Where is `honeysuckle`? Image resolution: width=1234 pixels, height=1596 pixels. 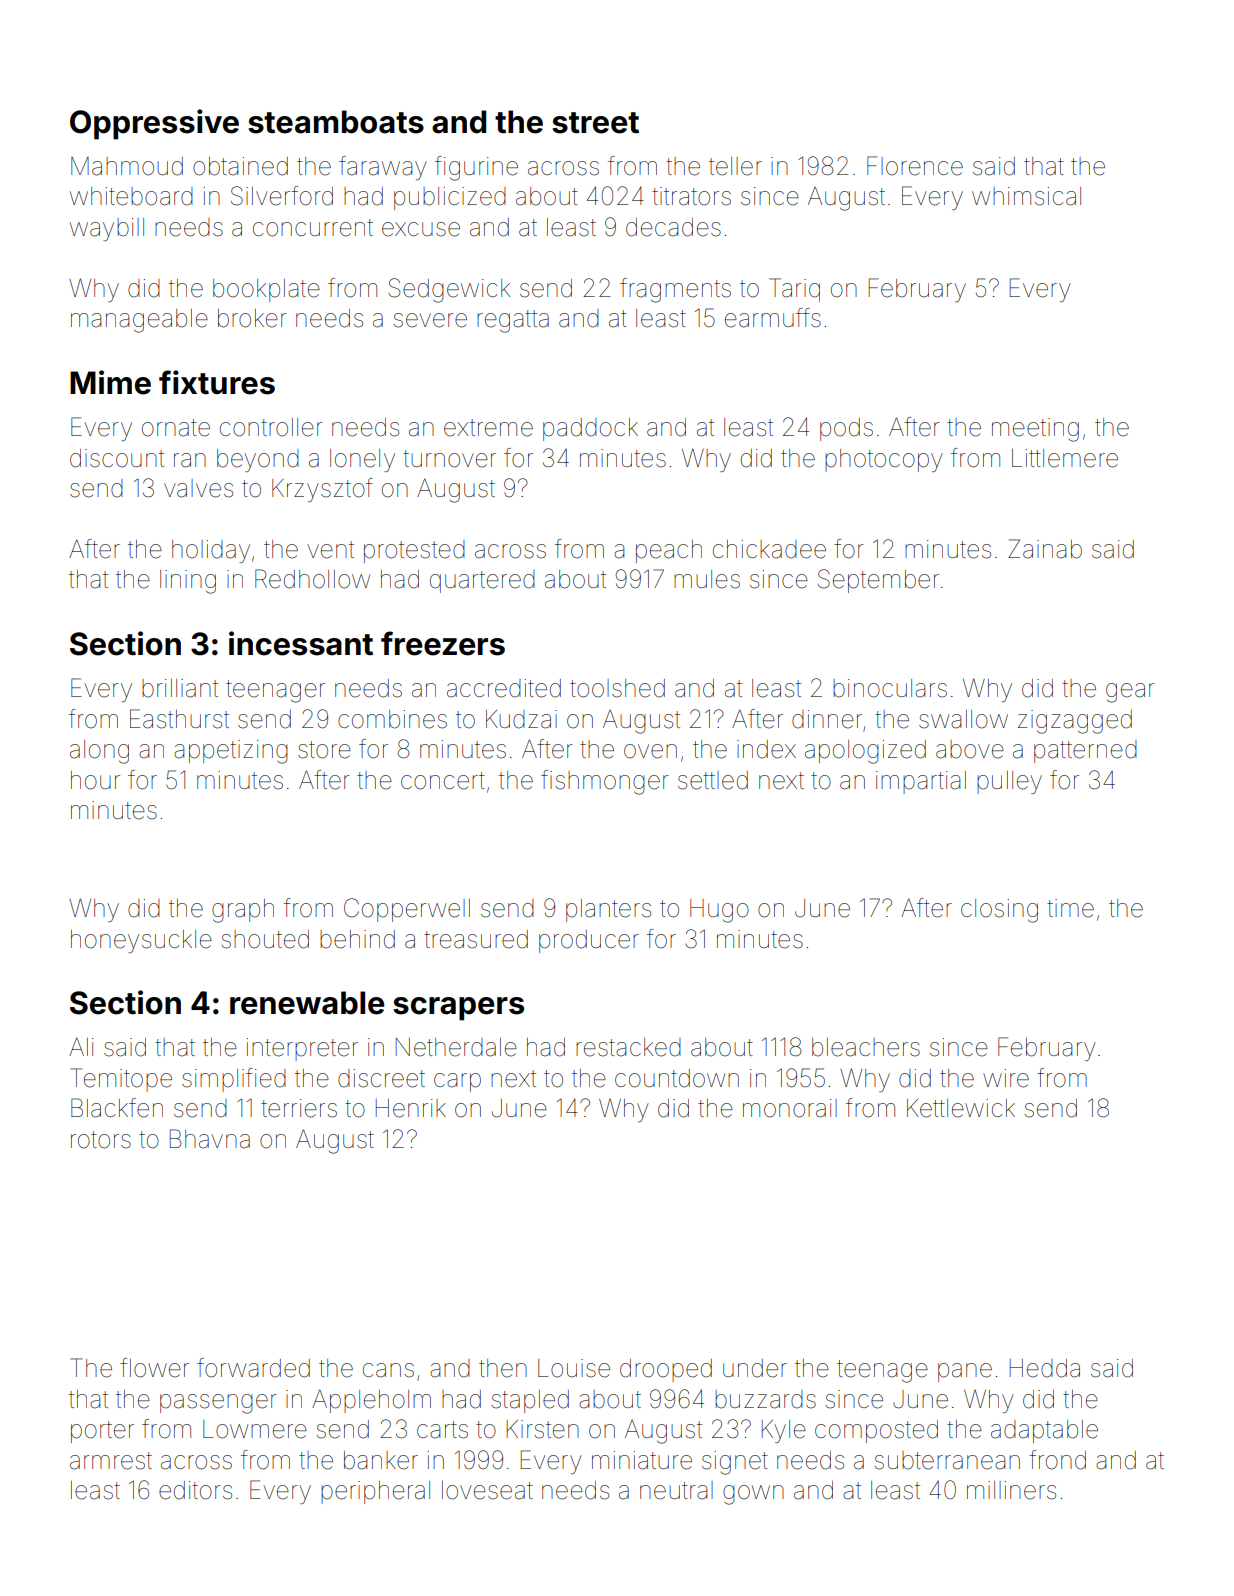
honeysuckle is located at coordinates (141, 941).
